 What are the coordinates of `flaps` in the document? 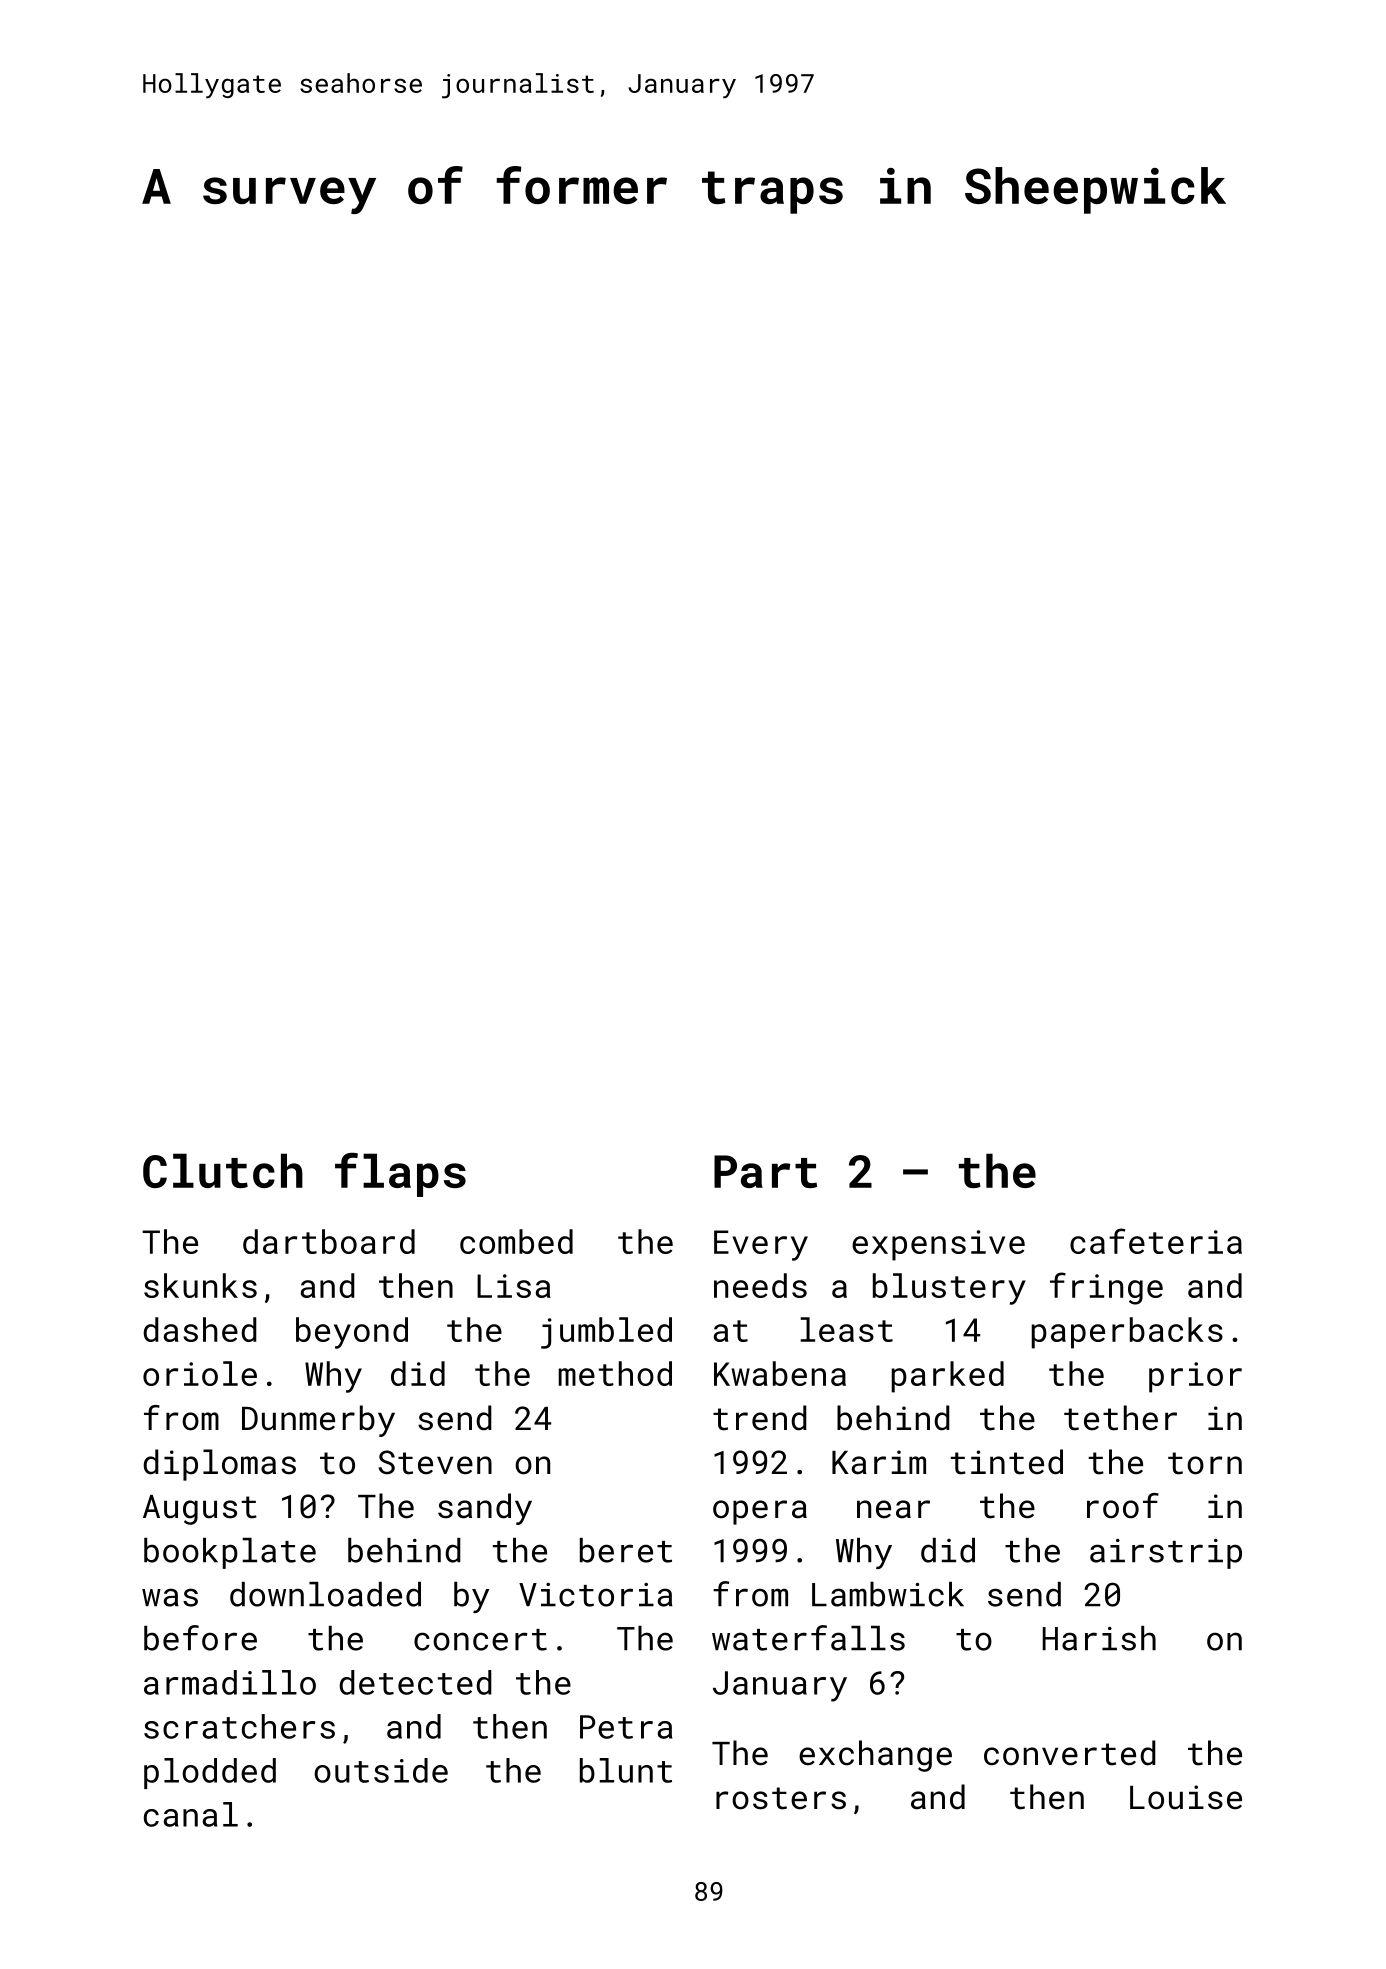 It's located at (400, 1174).
